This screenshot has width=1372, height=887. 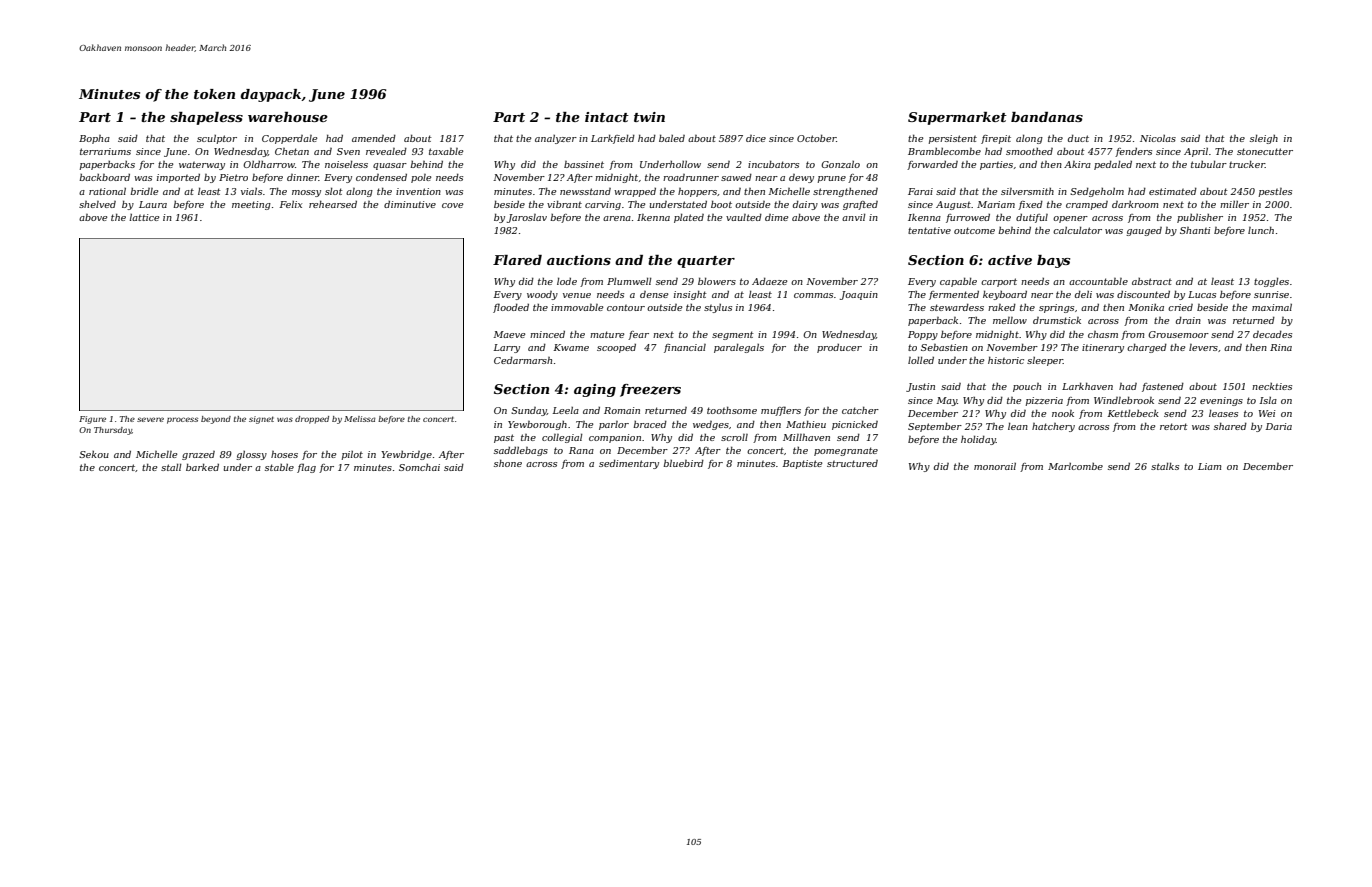 What do you see at coordinates (1057, 320) in the screenshot?
I see `drumstick` at bounding box center [1057, 320].
